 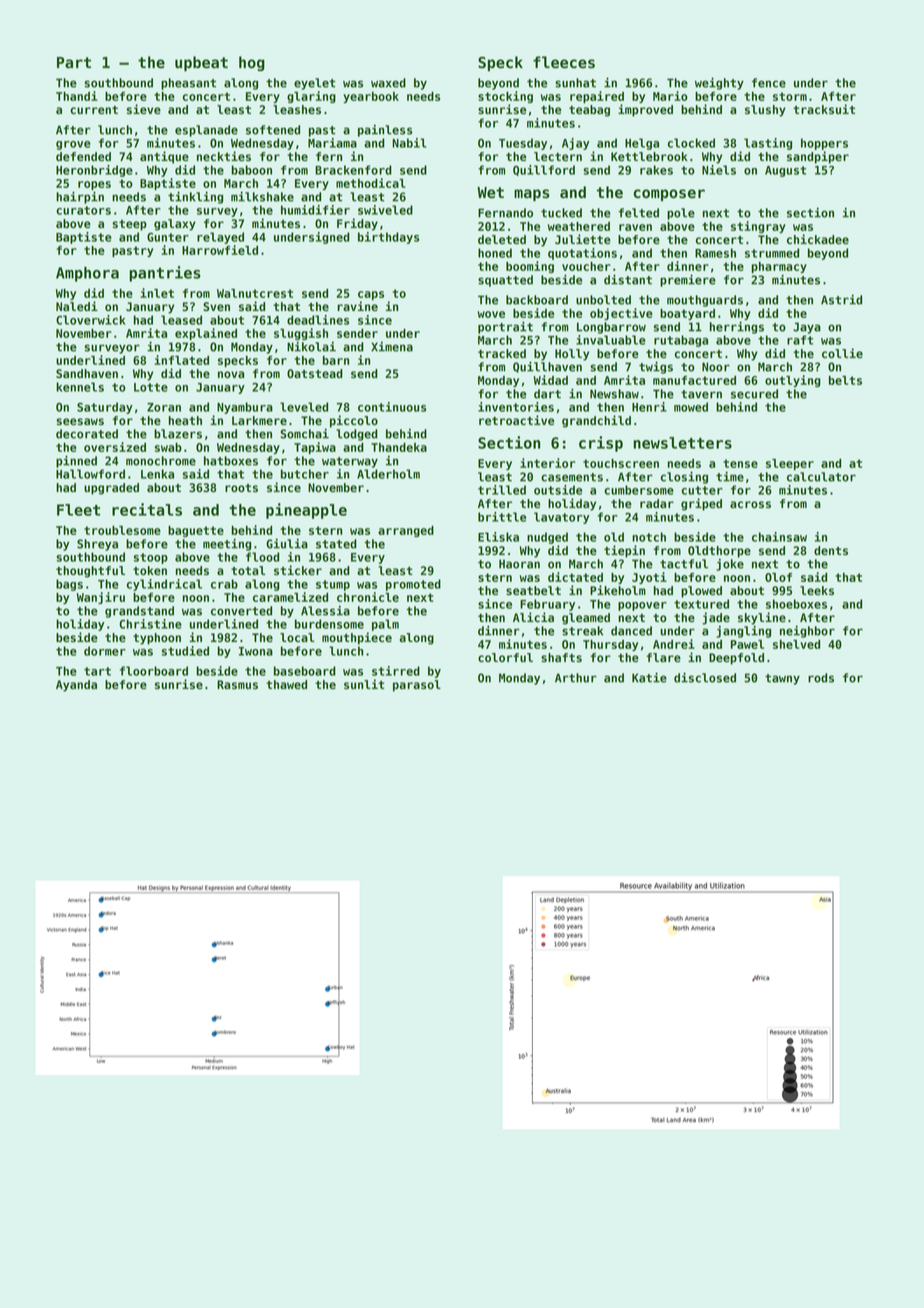 I want to click on fleeces, so click(x=564, y=62).
